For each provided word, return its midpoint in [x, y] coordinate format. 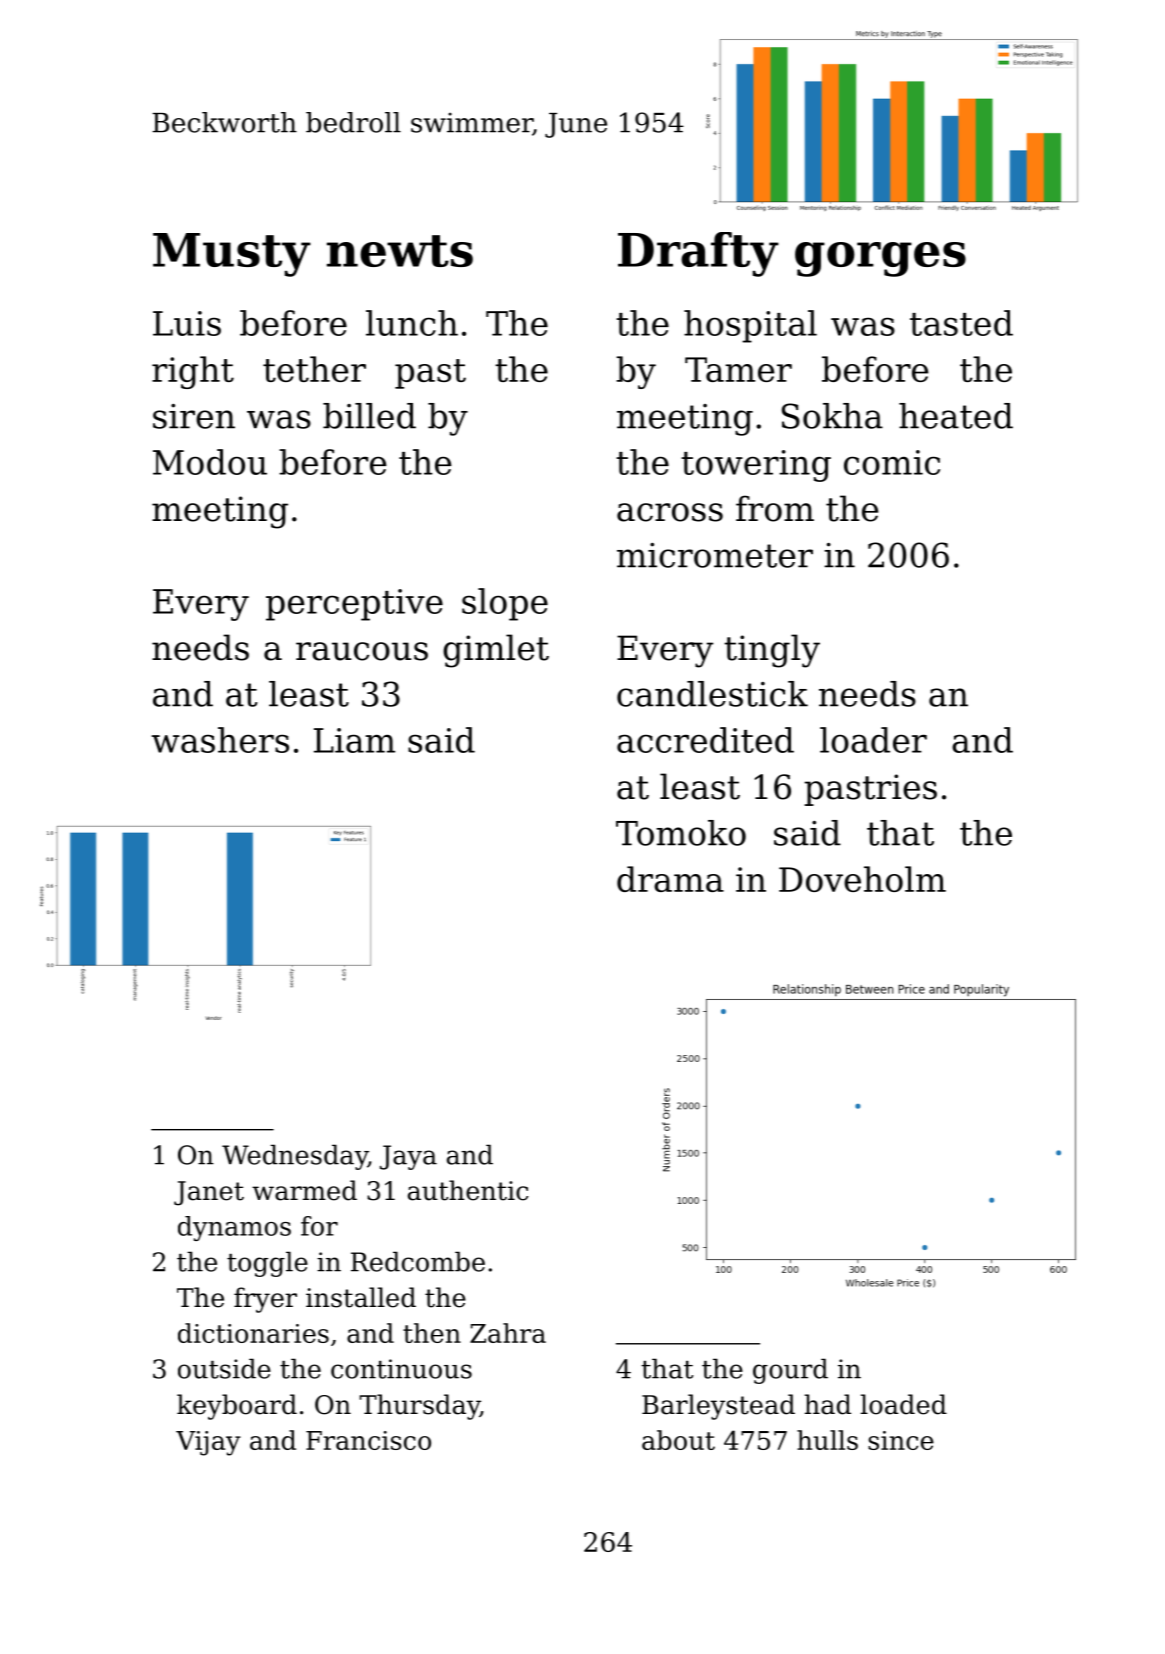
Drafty [698, 254]
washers [220, 740]
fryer [265, 1300]
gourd [790, 1371]
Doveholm [862, 879]
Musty [232, 255]
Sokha [832, 416]
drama [670, 879]
